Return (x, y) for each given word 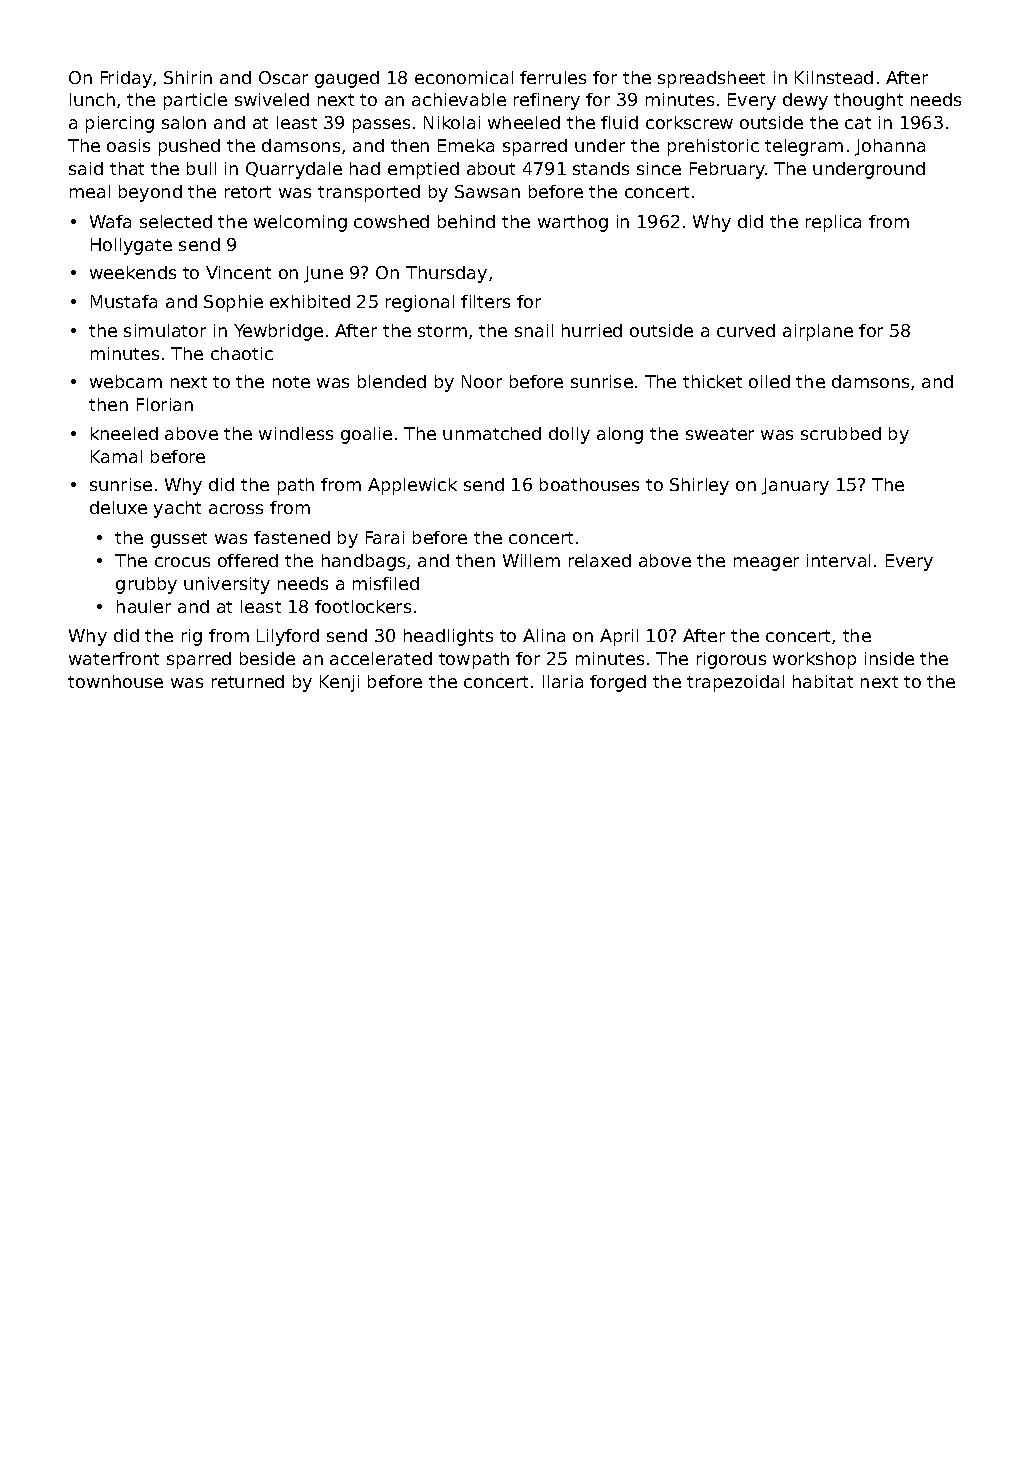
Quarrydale (294, 170)
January (795, 486)
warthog (573, 223)
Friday (126, 79)
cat (858, 123)
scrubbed (841, 433)
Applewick (412, 486)
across (236, 509)
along (620, 435)
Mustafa (124, 301)
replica (833, 223)
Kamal (116, 456)
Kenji (339, 683)
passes (381, 126)
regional (420, 303)
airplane (818, 332)
